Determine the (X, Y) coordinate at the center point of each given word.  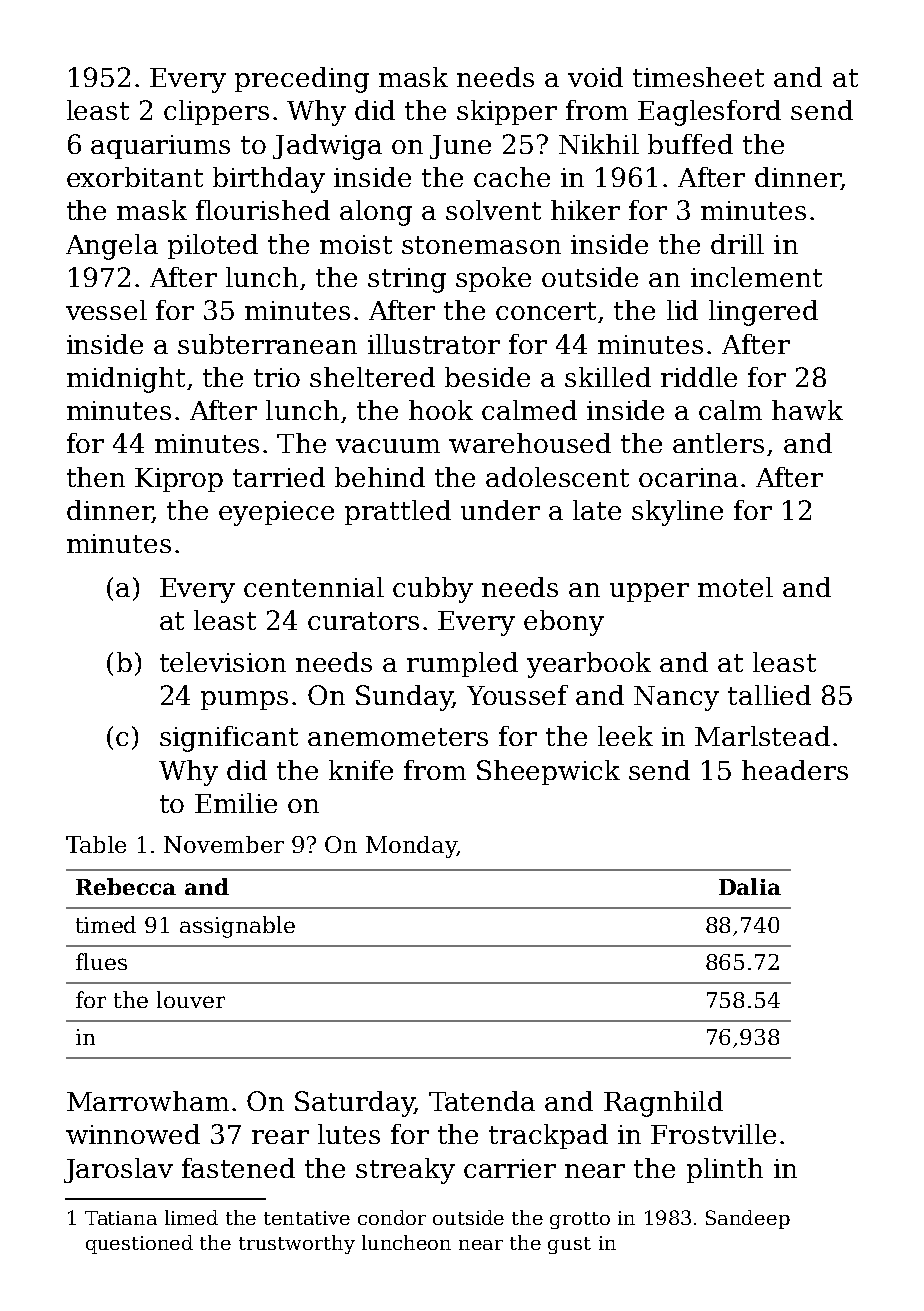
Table (96, 844)
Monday (411, 847)
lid (682, 310)
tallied (769, 695)
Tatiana (121, 1218)
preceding (302, 80)
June (460, 147)
